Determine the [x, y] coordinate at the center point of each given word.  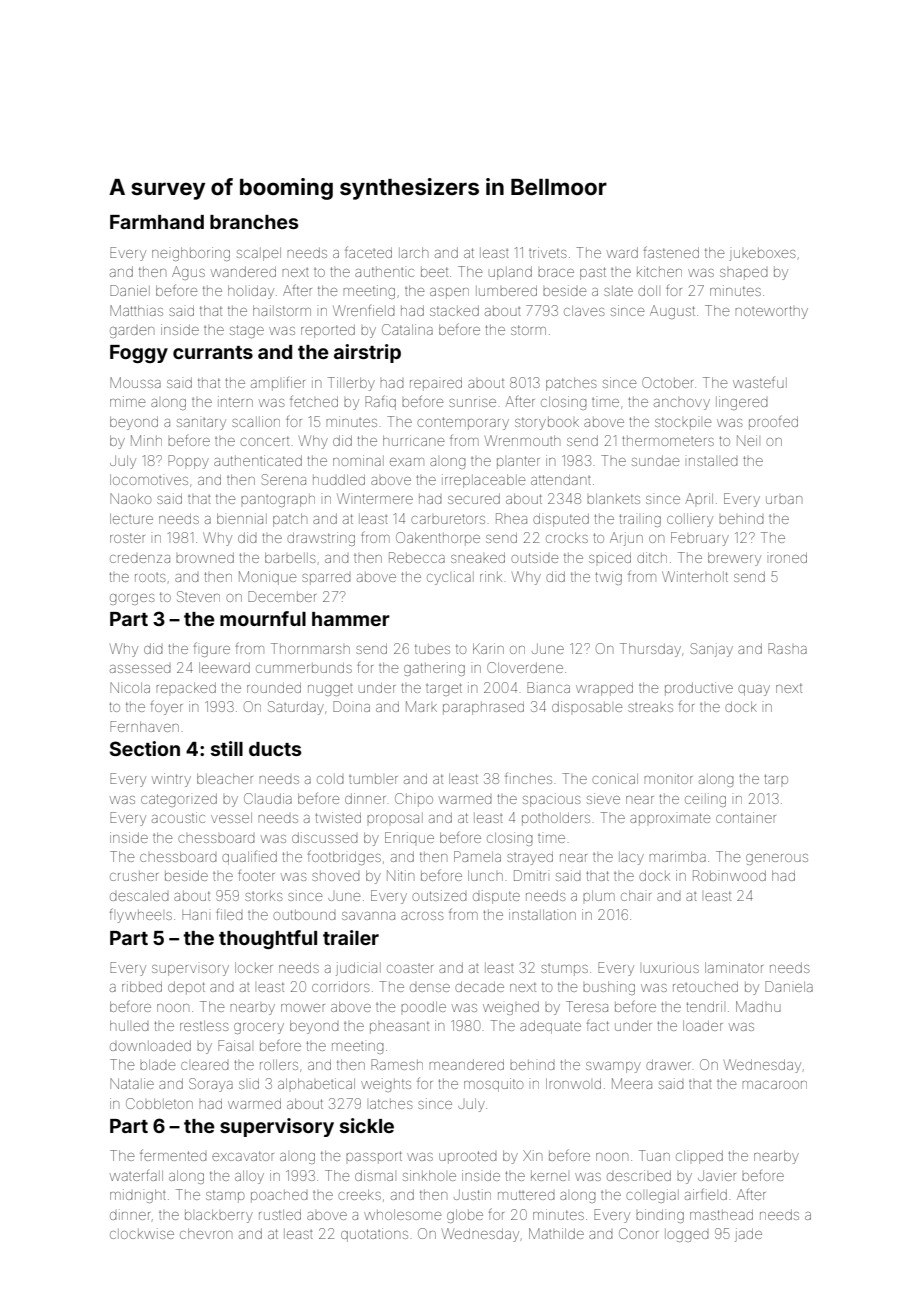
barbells [290, 557]
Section [145, 748]
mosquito [493, 1085]
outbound [304, 915]
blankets [613, 498]
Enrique [409, 837]
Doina [351, 706]
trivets [547, 252]
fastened [671, 252]
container [746, 817]
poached [279, 1196]
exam [407, 462]
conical [615, 778]
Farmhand [157, 222]
